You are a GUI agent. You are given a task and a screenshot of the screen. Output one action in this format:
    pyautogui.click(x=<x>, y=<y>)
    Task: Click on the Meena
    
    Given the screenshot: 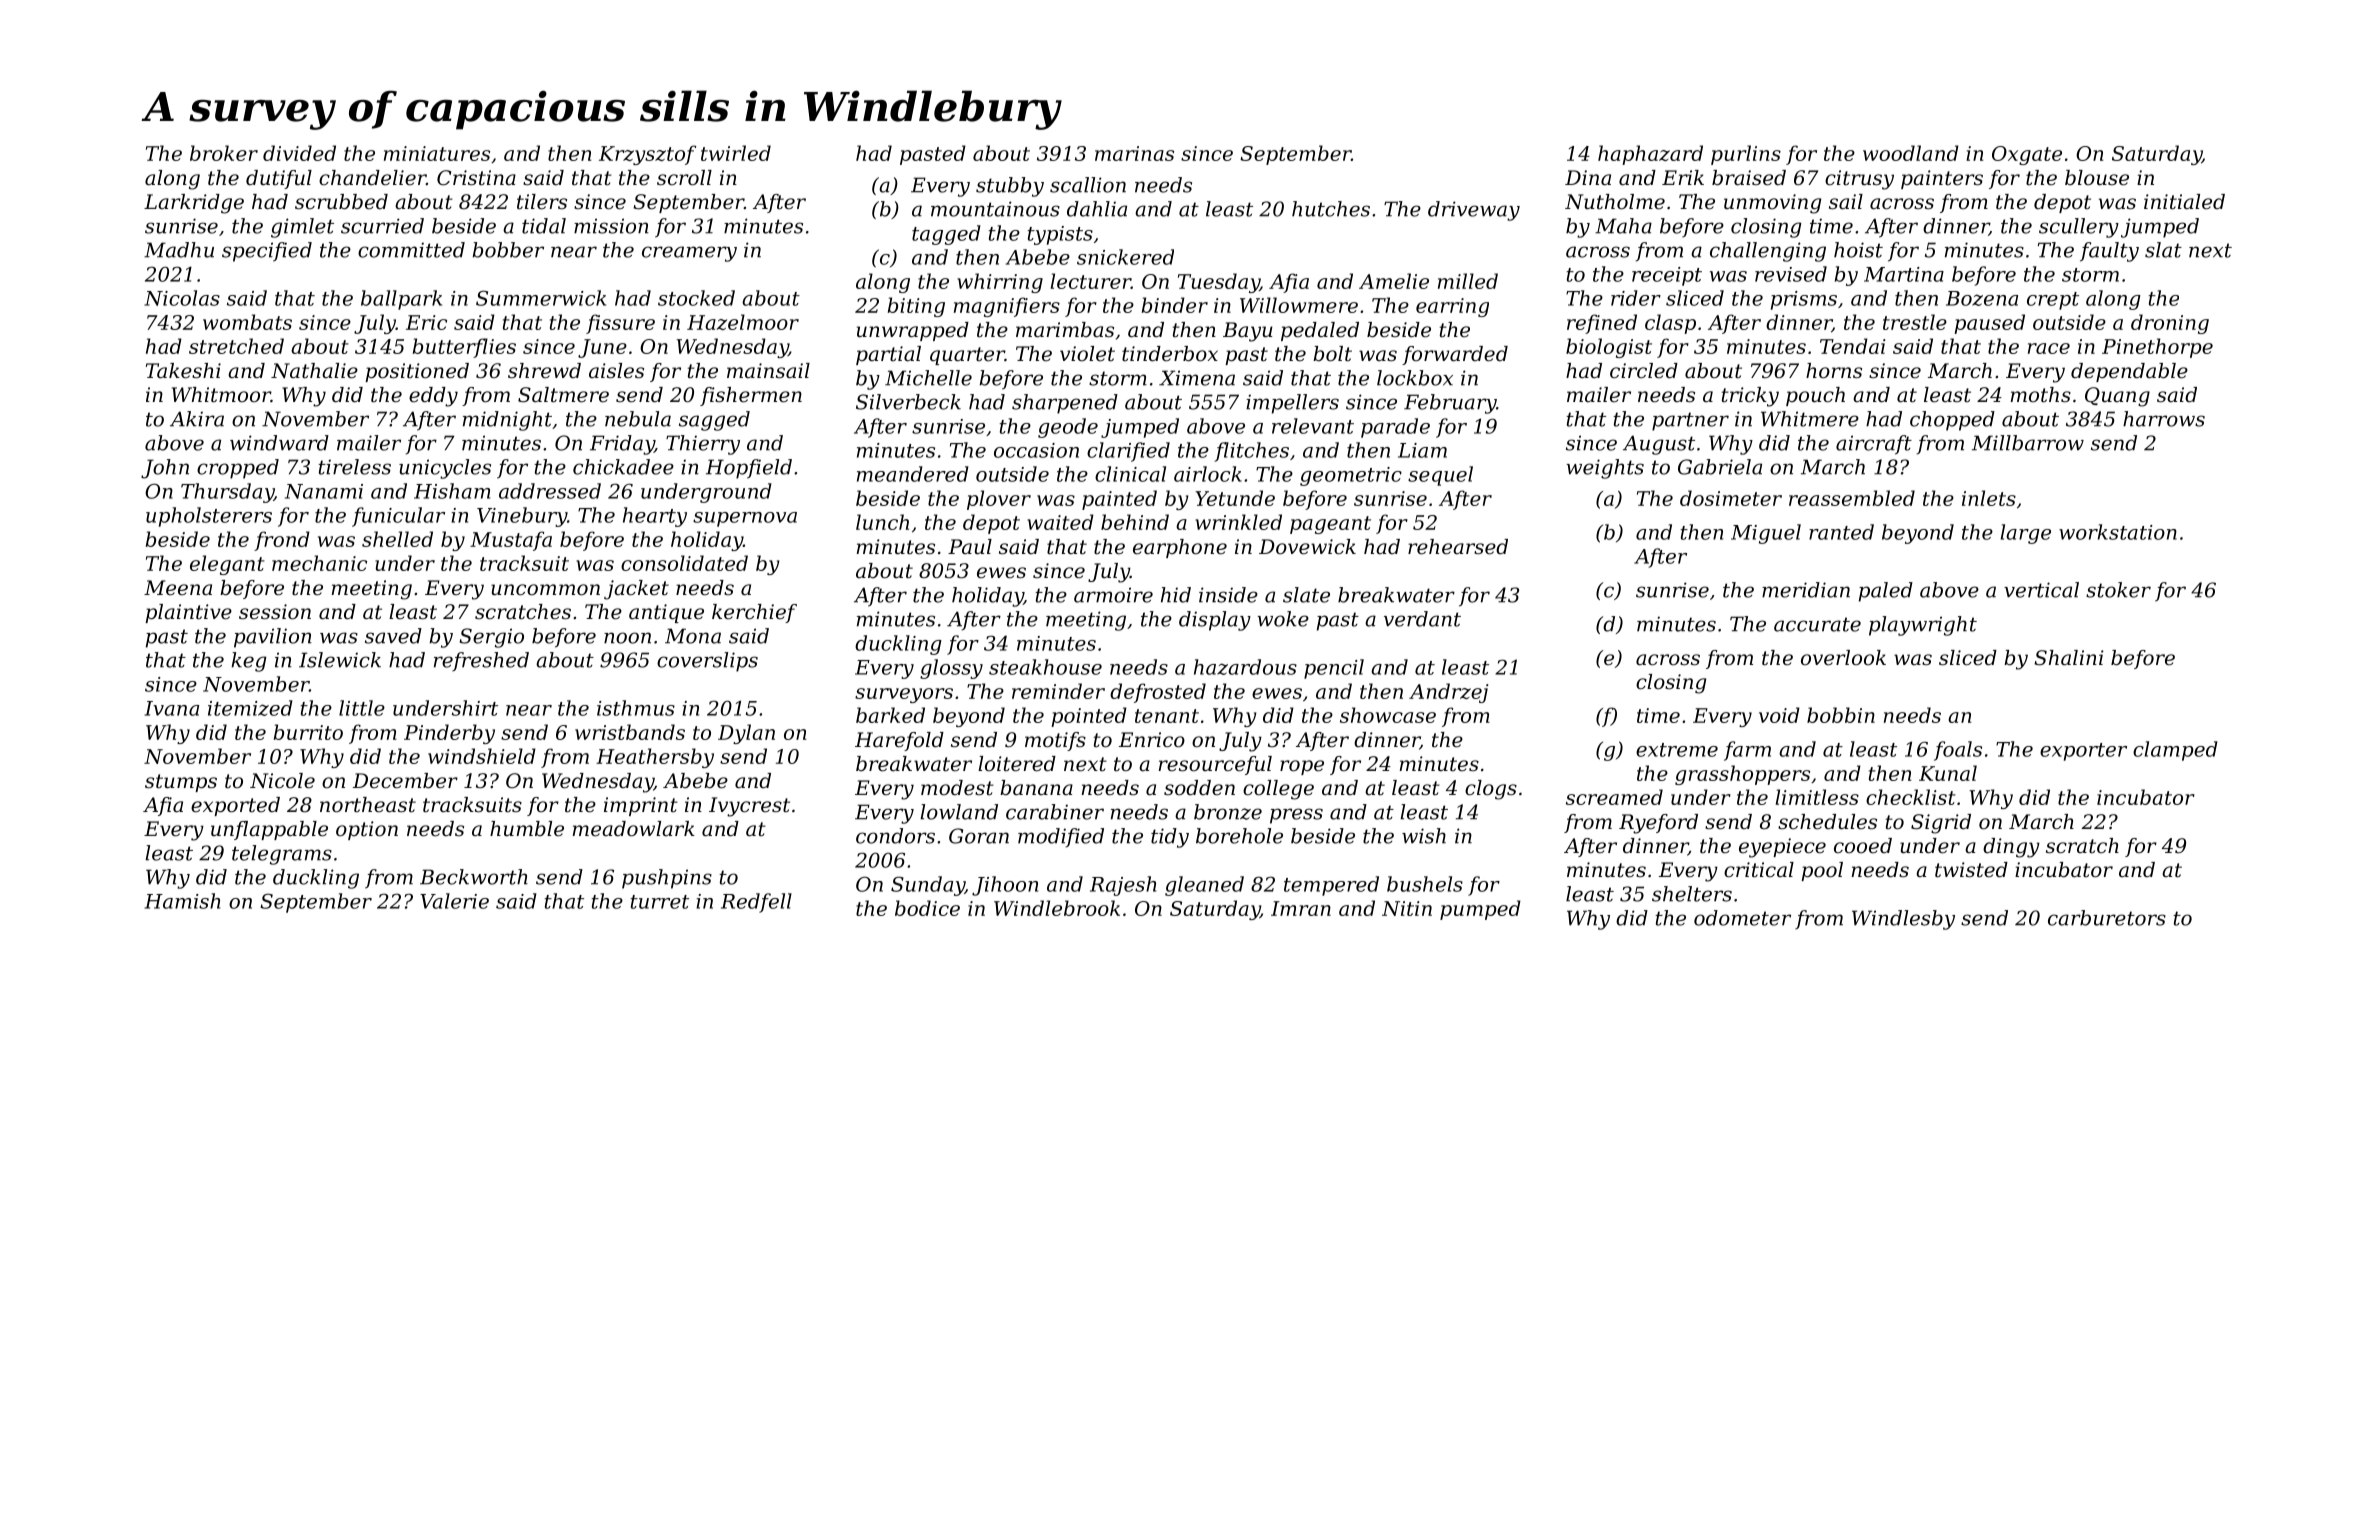 What is the action you would take?
    pyautogui.click(x=178, y=588)
